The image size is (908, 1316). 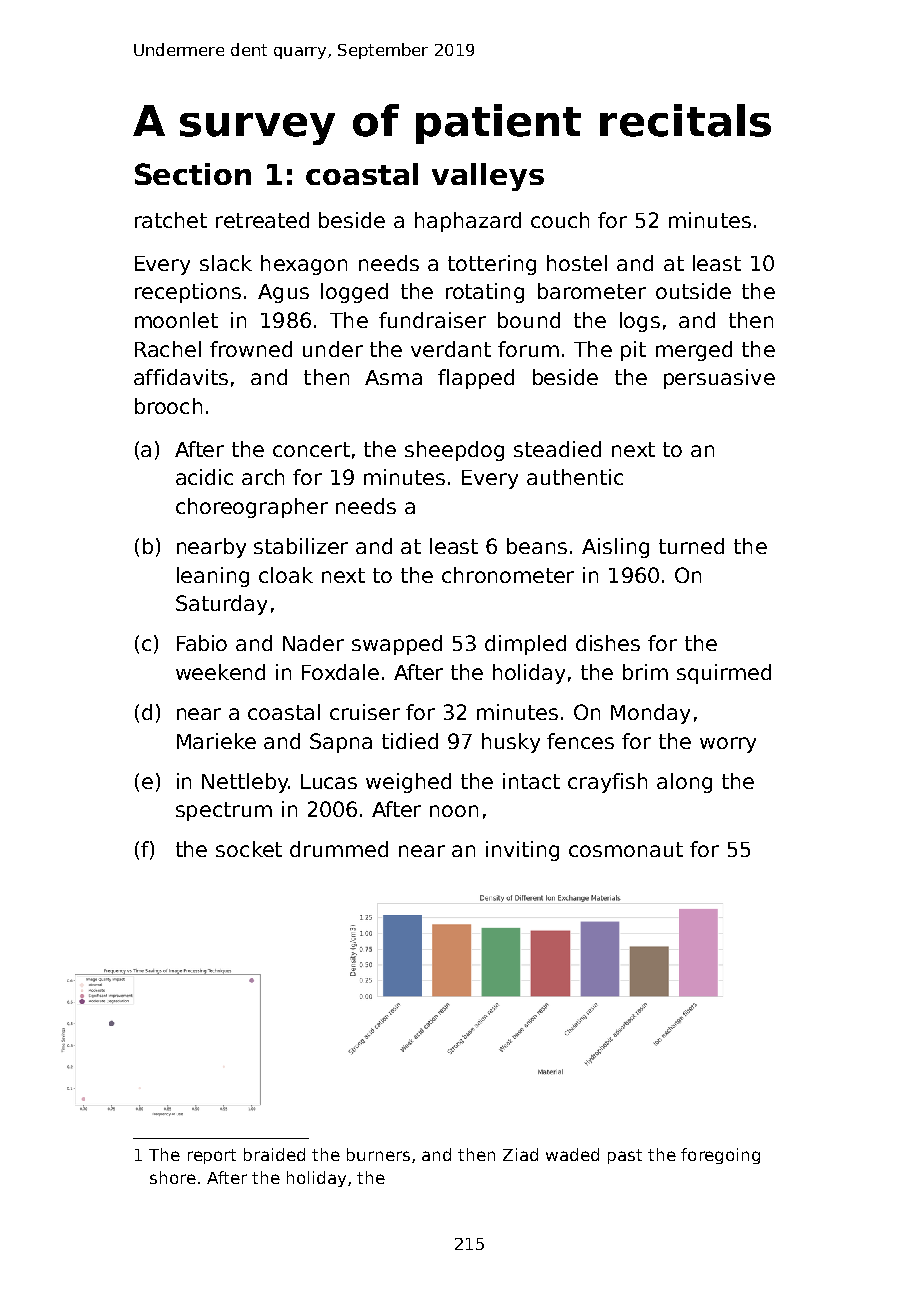 I want to click on husky, so click(x=511, y=743).
